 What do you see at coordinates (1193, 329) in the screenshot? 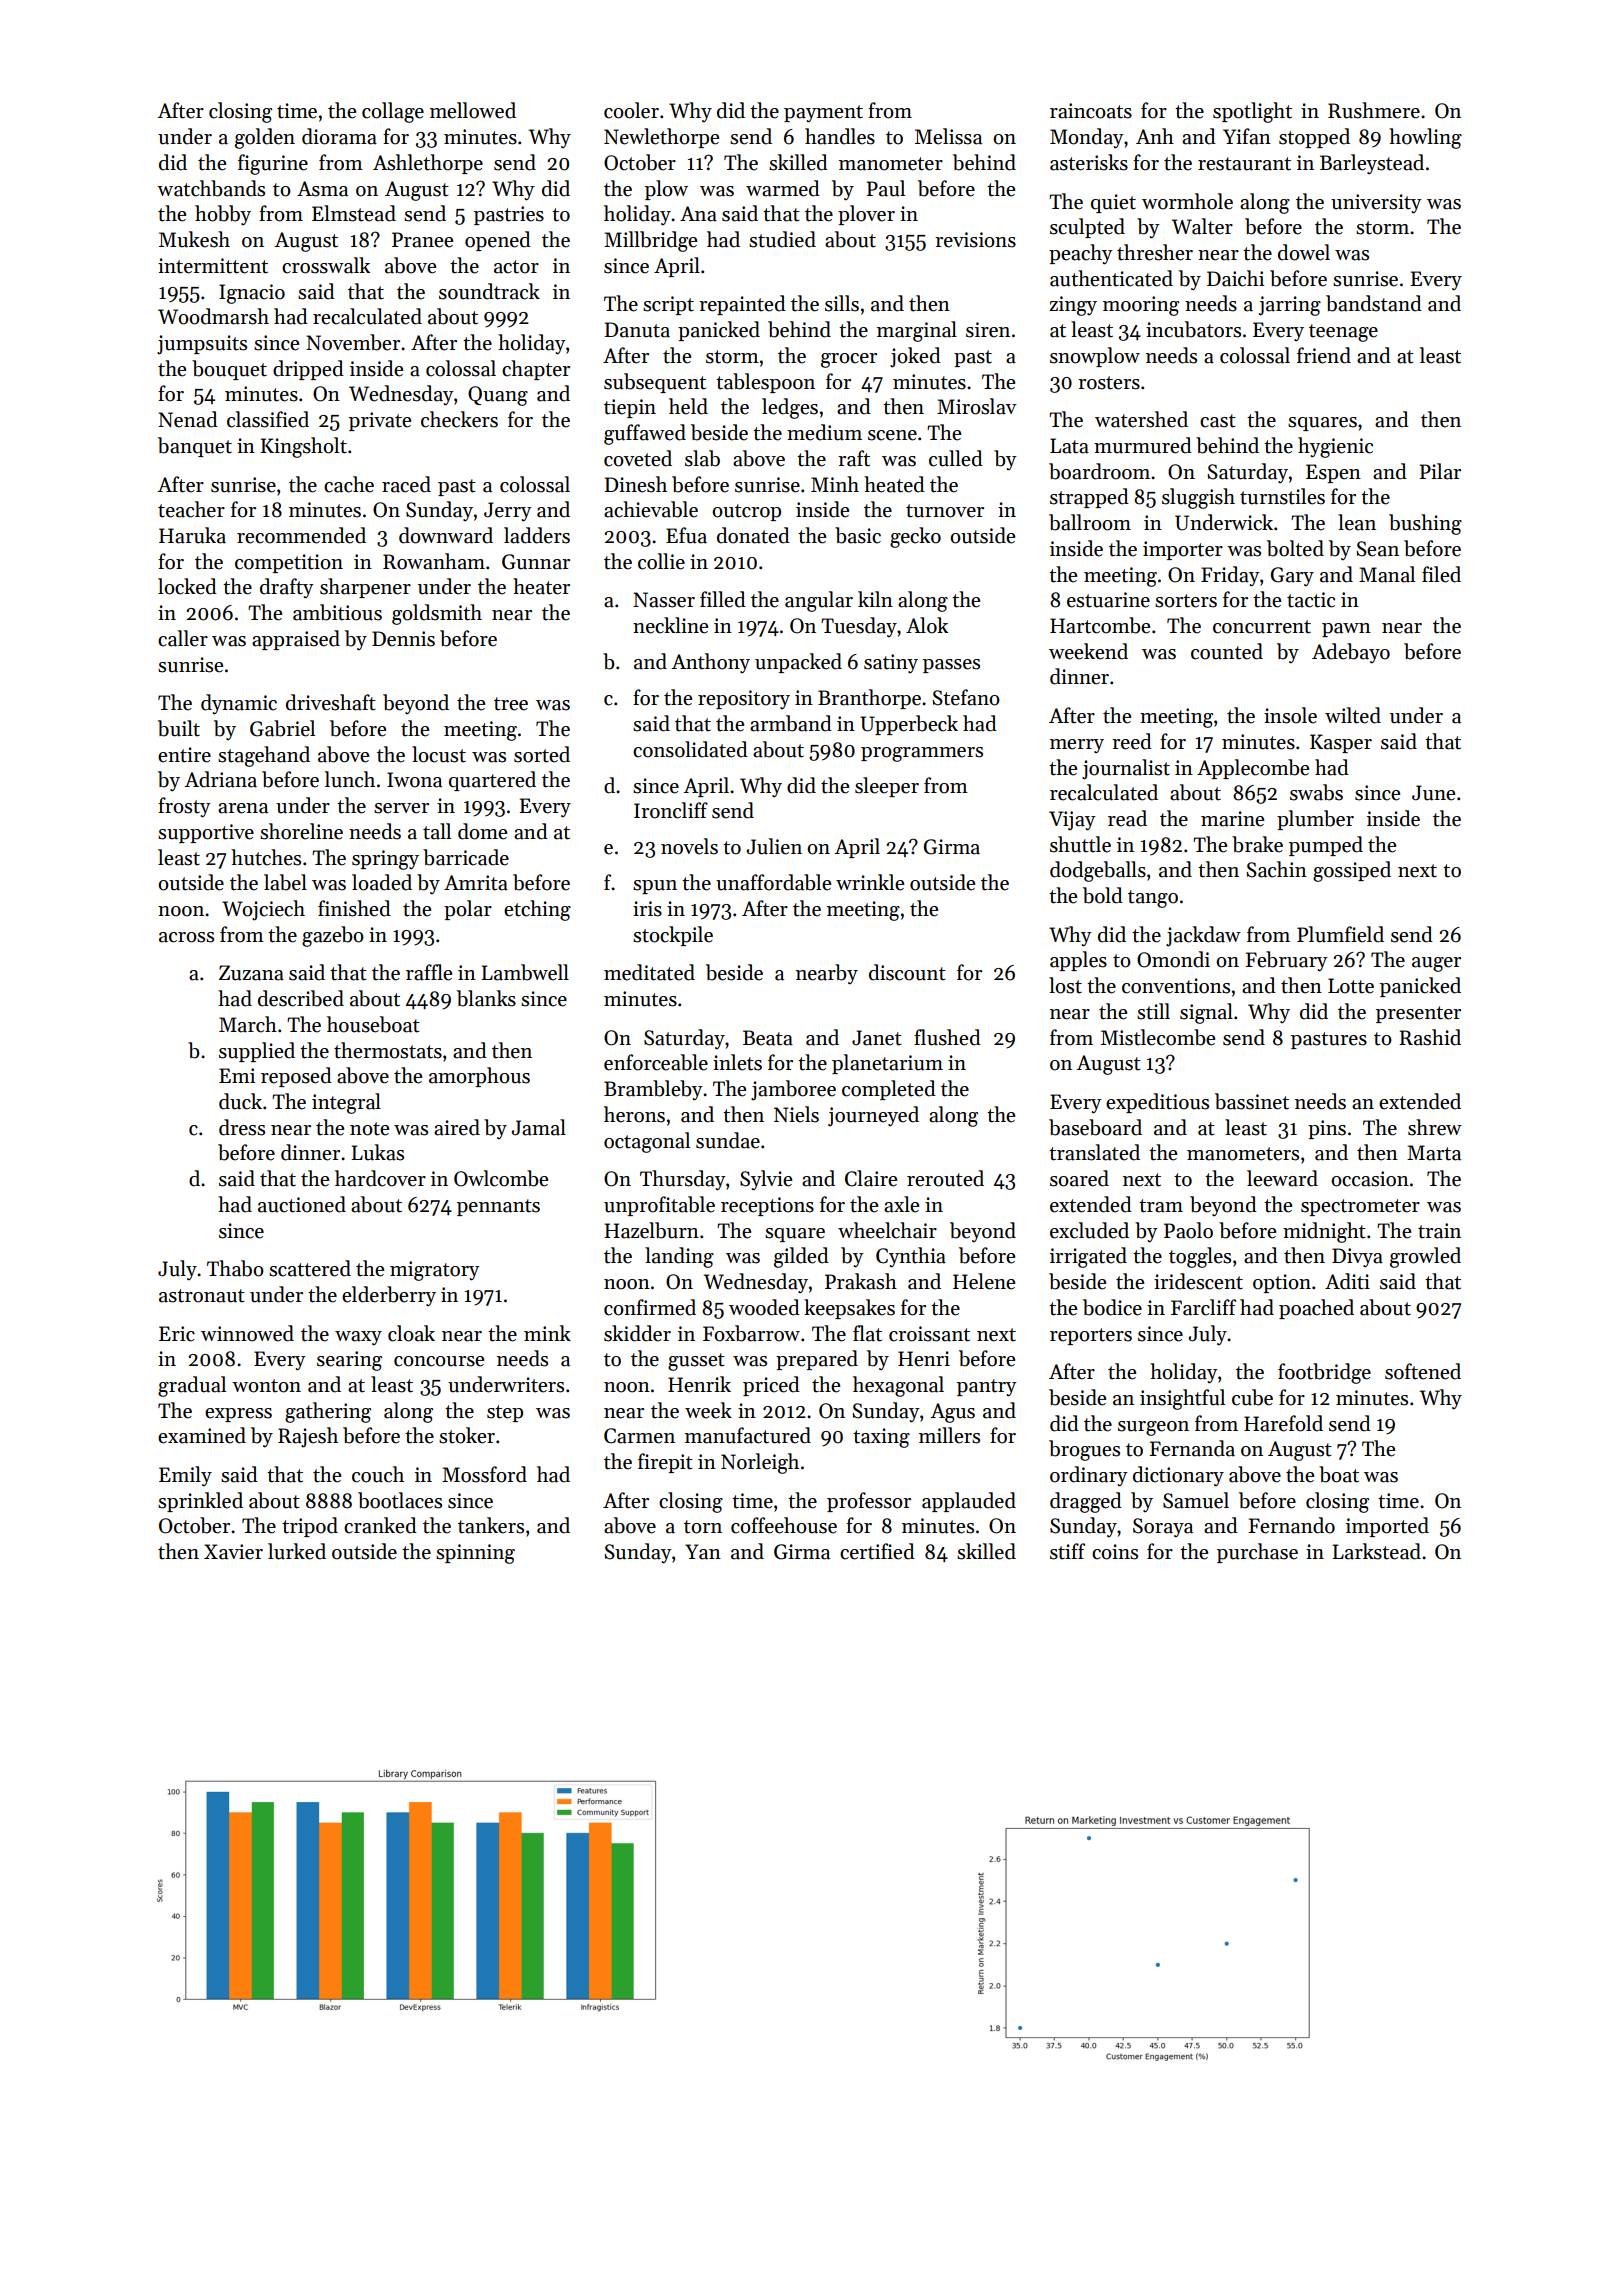
I see `incubators` at bounding box center [1193, 329].
